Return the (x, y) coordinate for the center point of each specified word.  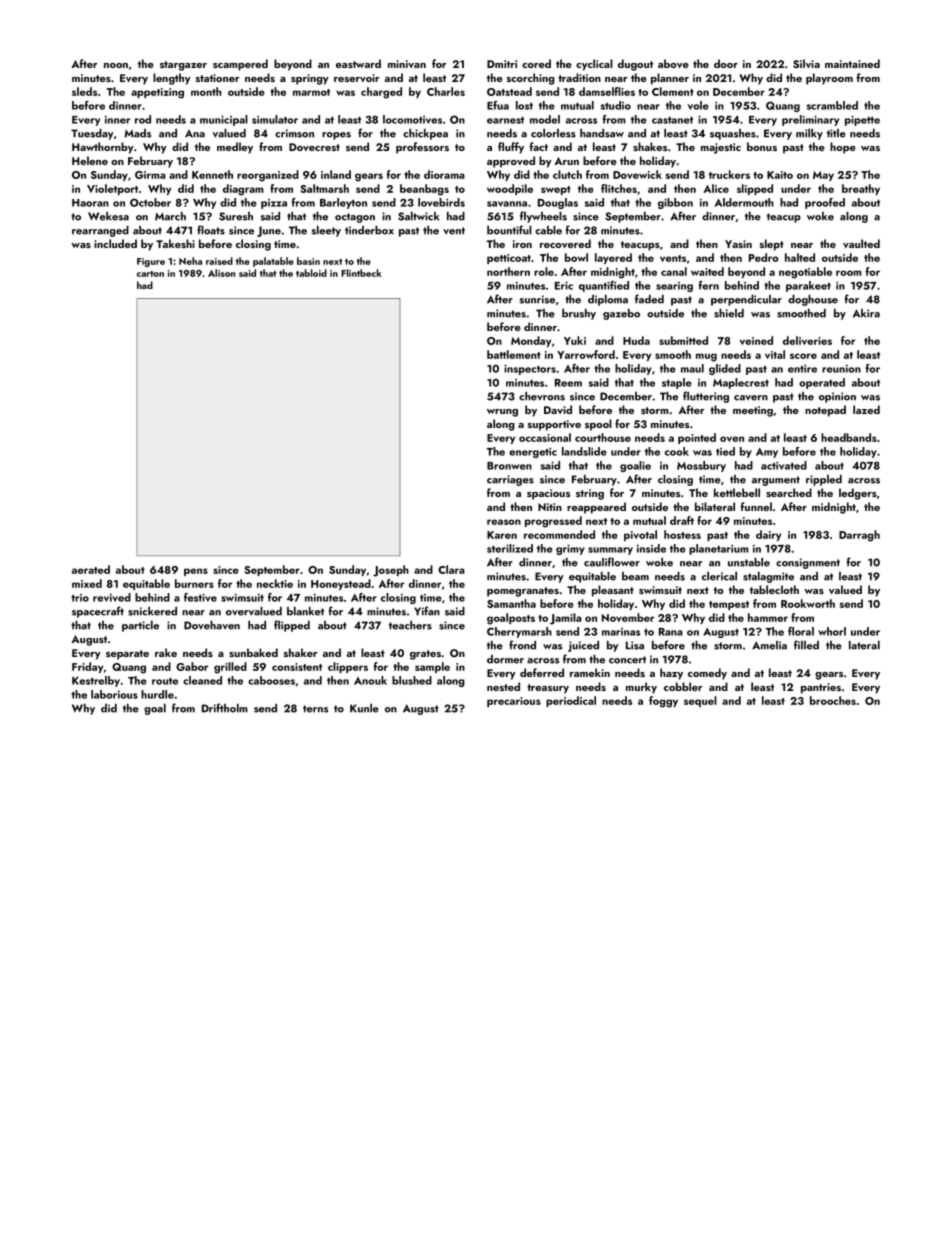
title (836, 133)
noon (116, 65)
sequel (700, 701)
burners (194, 583)
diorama (444, 174)
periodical (571, 701)
